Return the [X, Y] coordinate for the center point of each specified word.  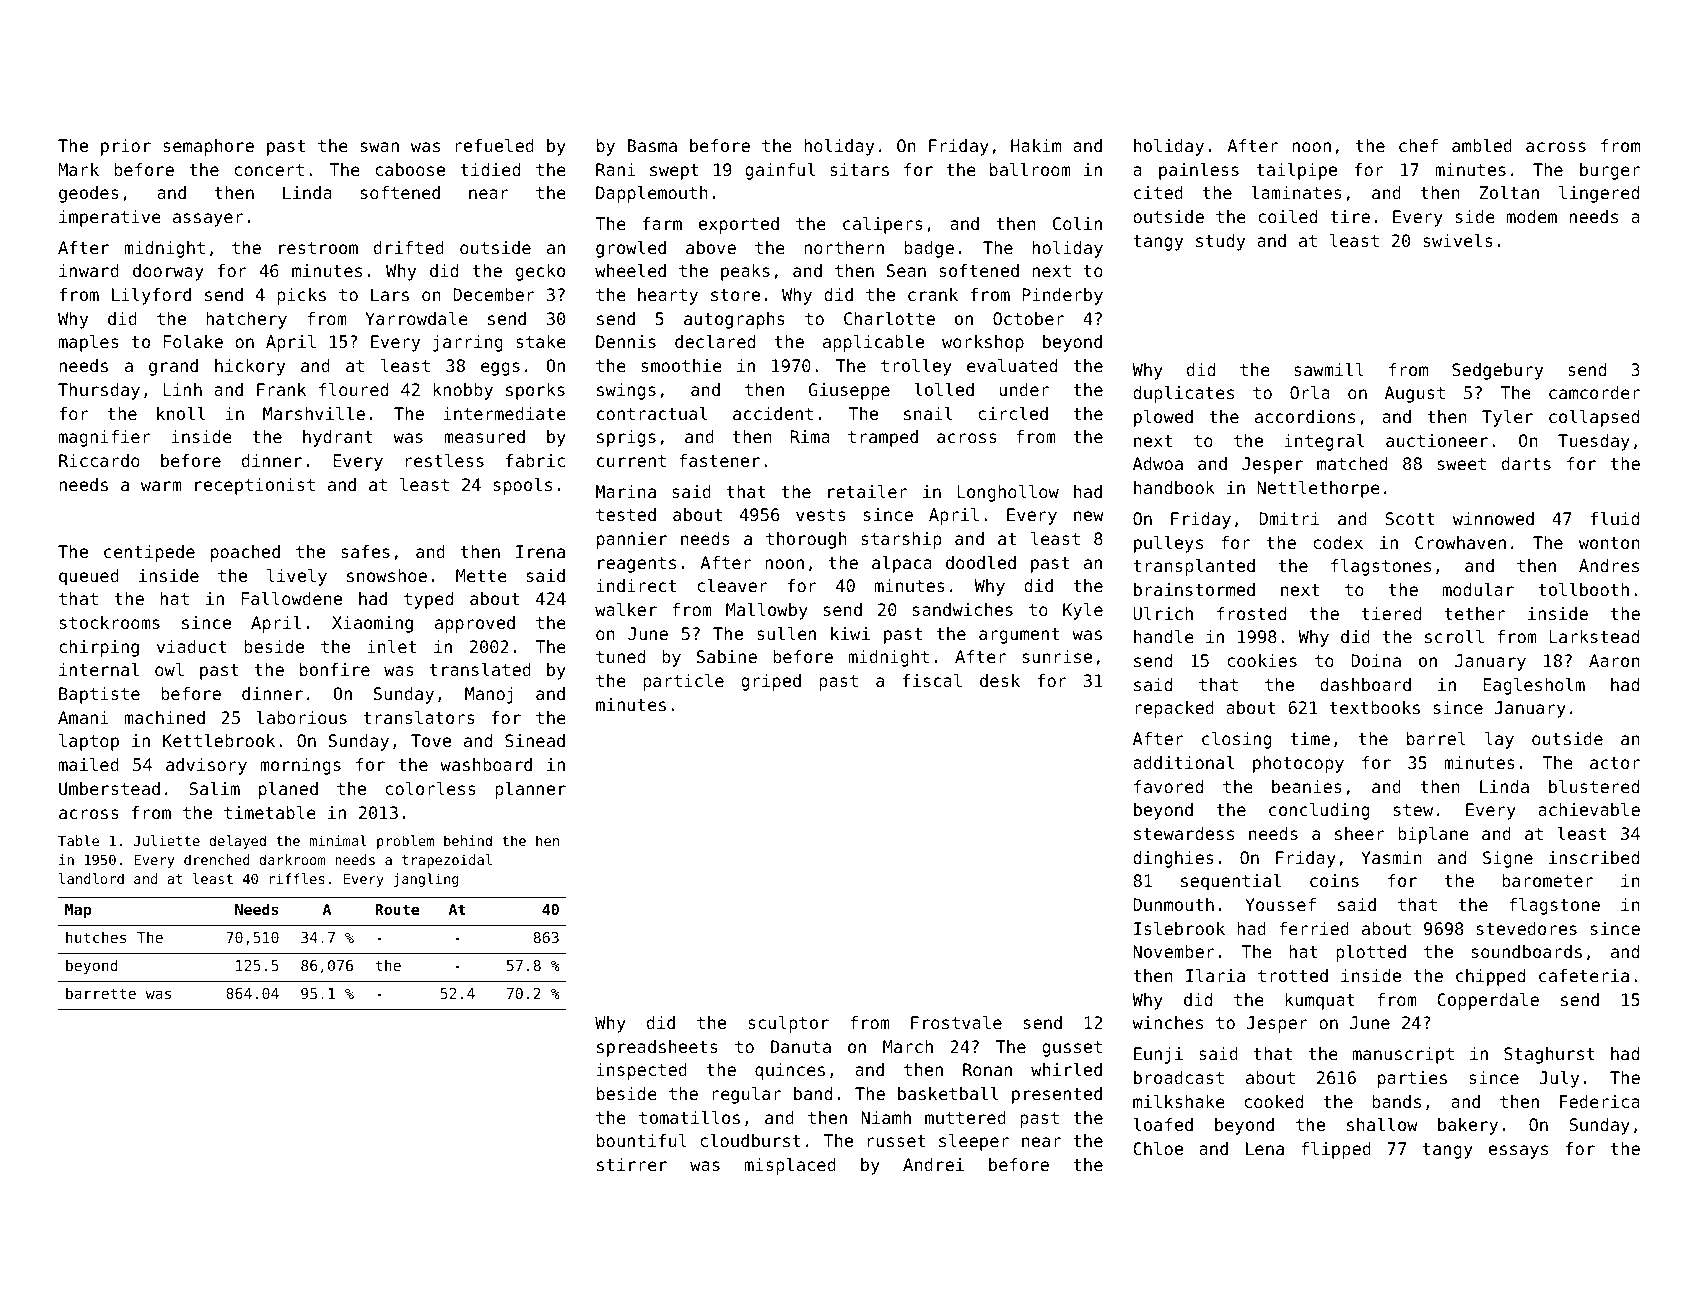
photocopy [1298, 764]
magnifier [105, 438]
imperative [110, 218]
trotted [1293, 975]
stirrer [632, 1164]
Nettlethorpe [1318, 489]
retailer [867, 491]
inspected [641, 1071]
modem [1532, 216]
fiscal [932, 680]
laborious [301, 717]
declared [715, 341]
